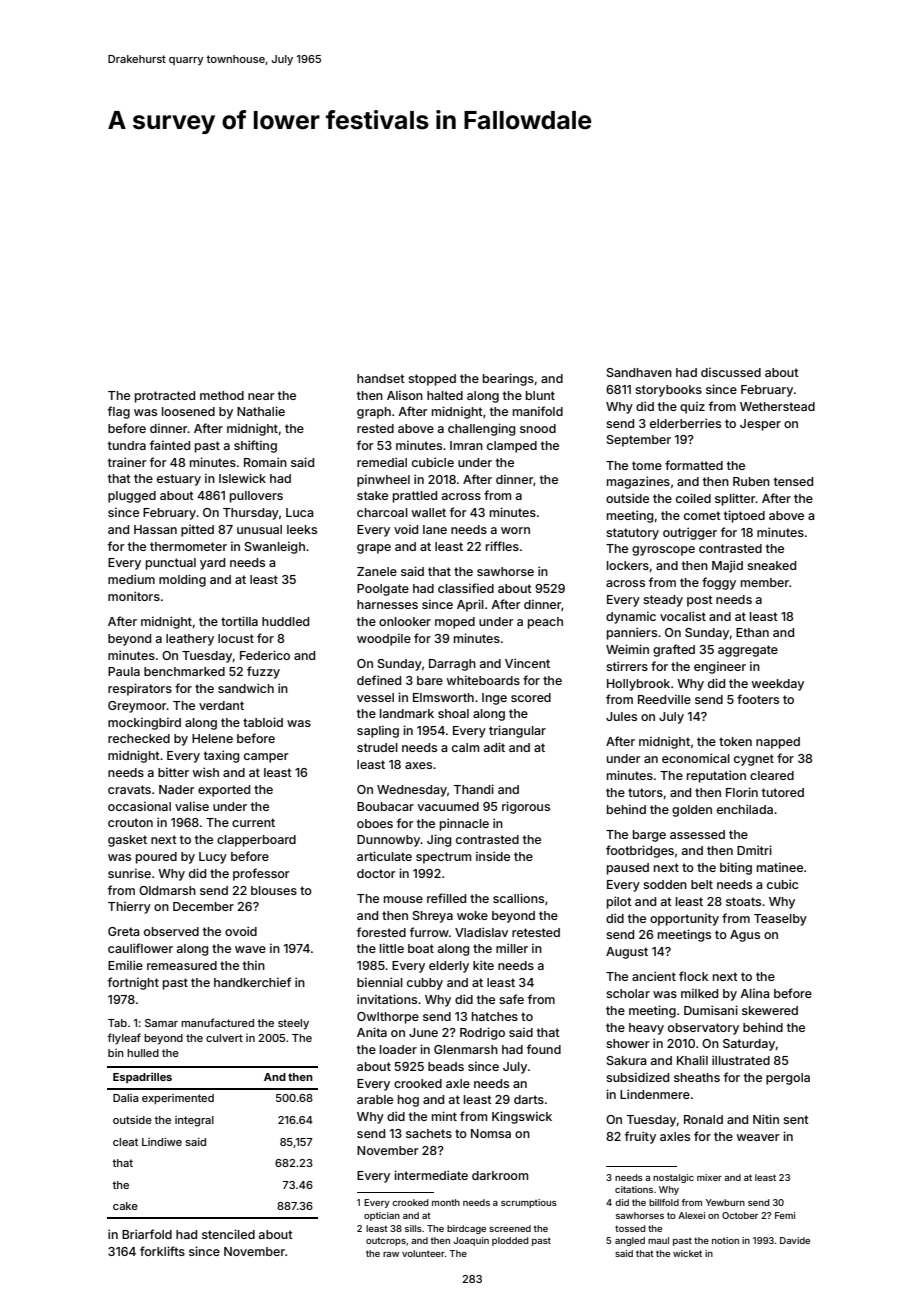 The image size is (924, 1308). What do you see at coordinates (502, 546) in the document?
I see `riffles` at bounding box center [502, 546].
